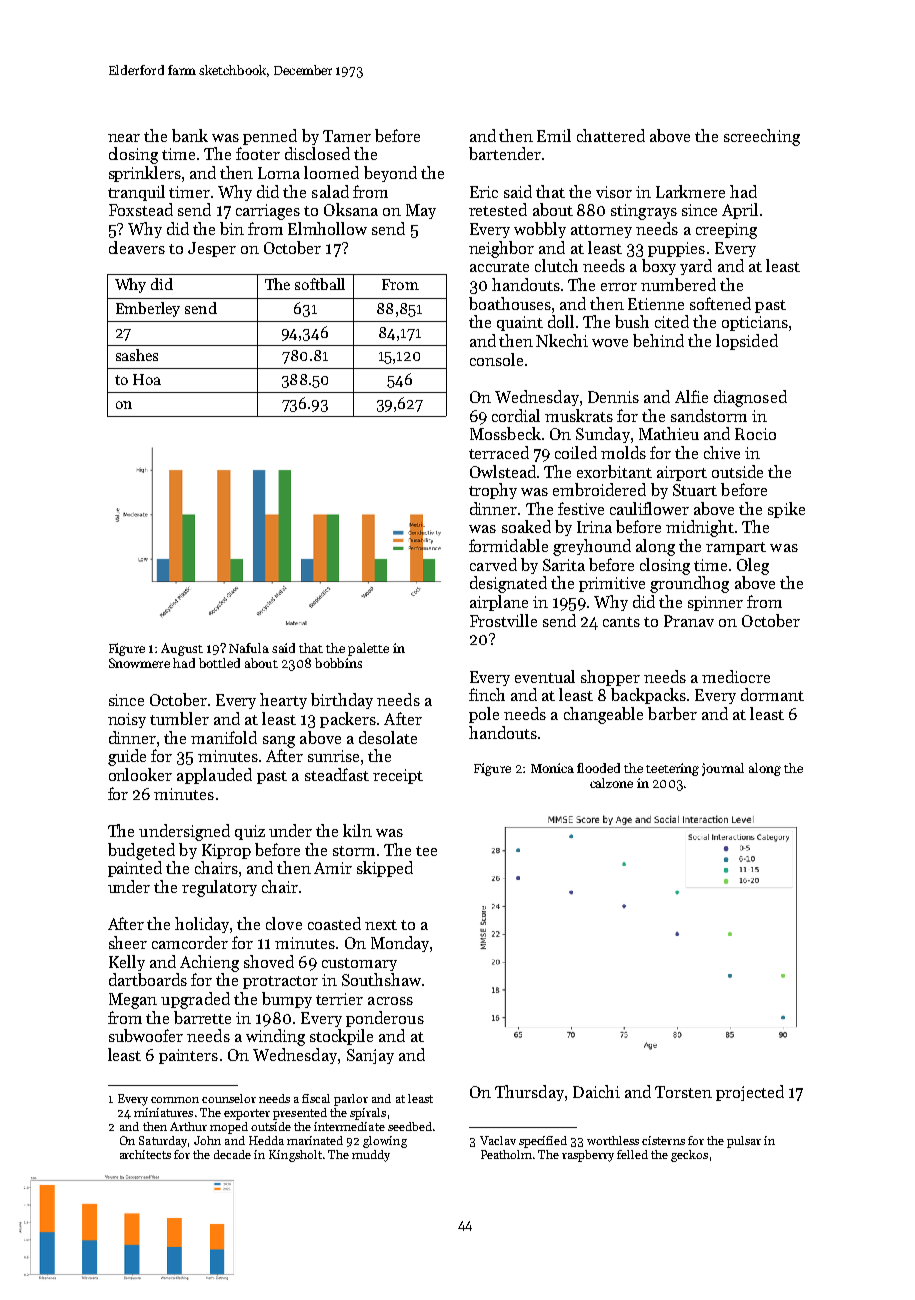 Image resolution: width=915 pixels, height=1300 pixels. What do you see at coordinates (347, 136) in the document?
I see `Tamer` at bounding box center [347, 136].
